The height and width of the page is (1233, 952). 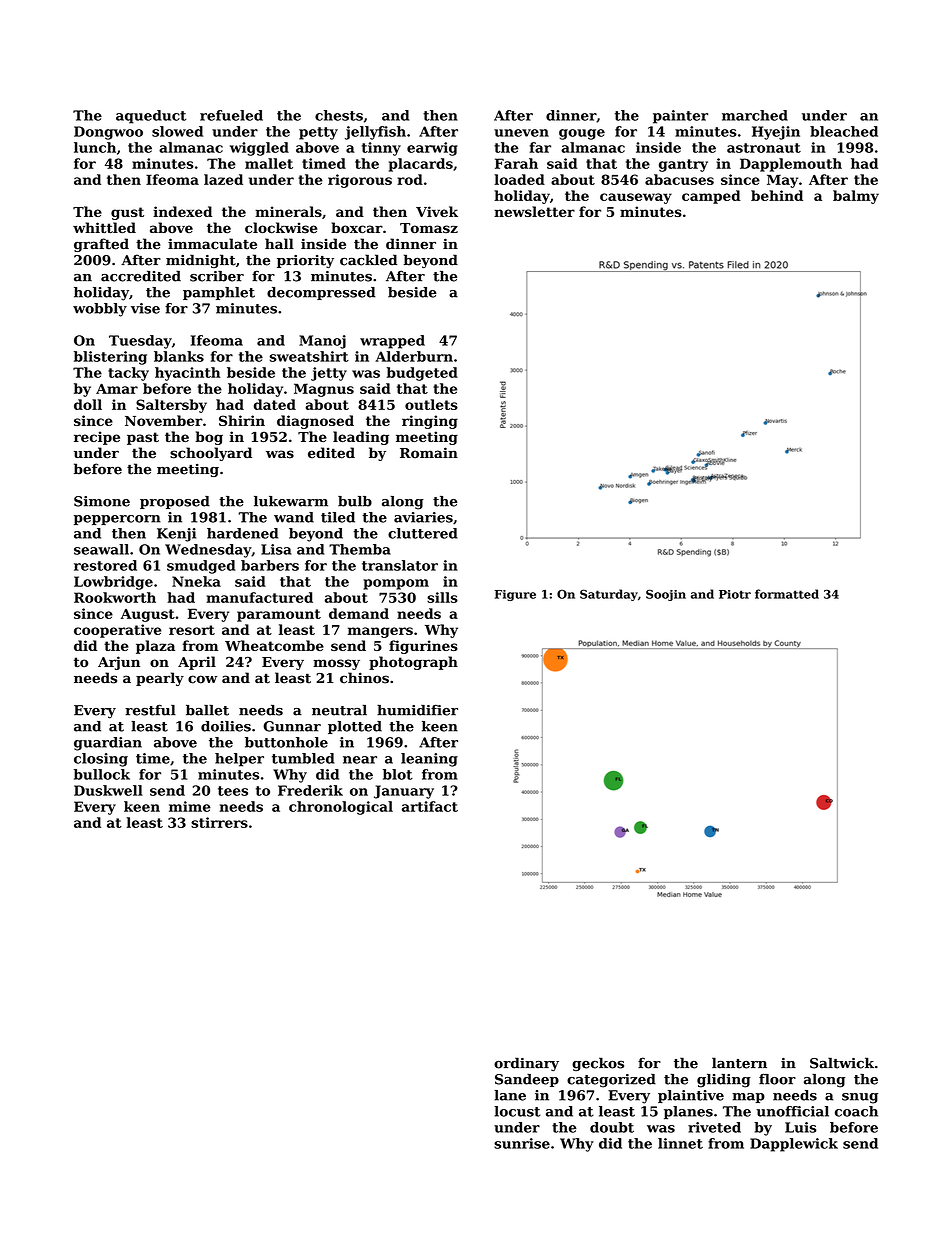 What do you see at coordinates (735, 594) in the page?
I see `Piotr` at bounding box center [735, 594].
